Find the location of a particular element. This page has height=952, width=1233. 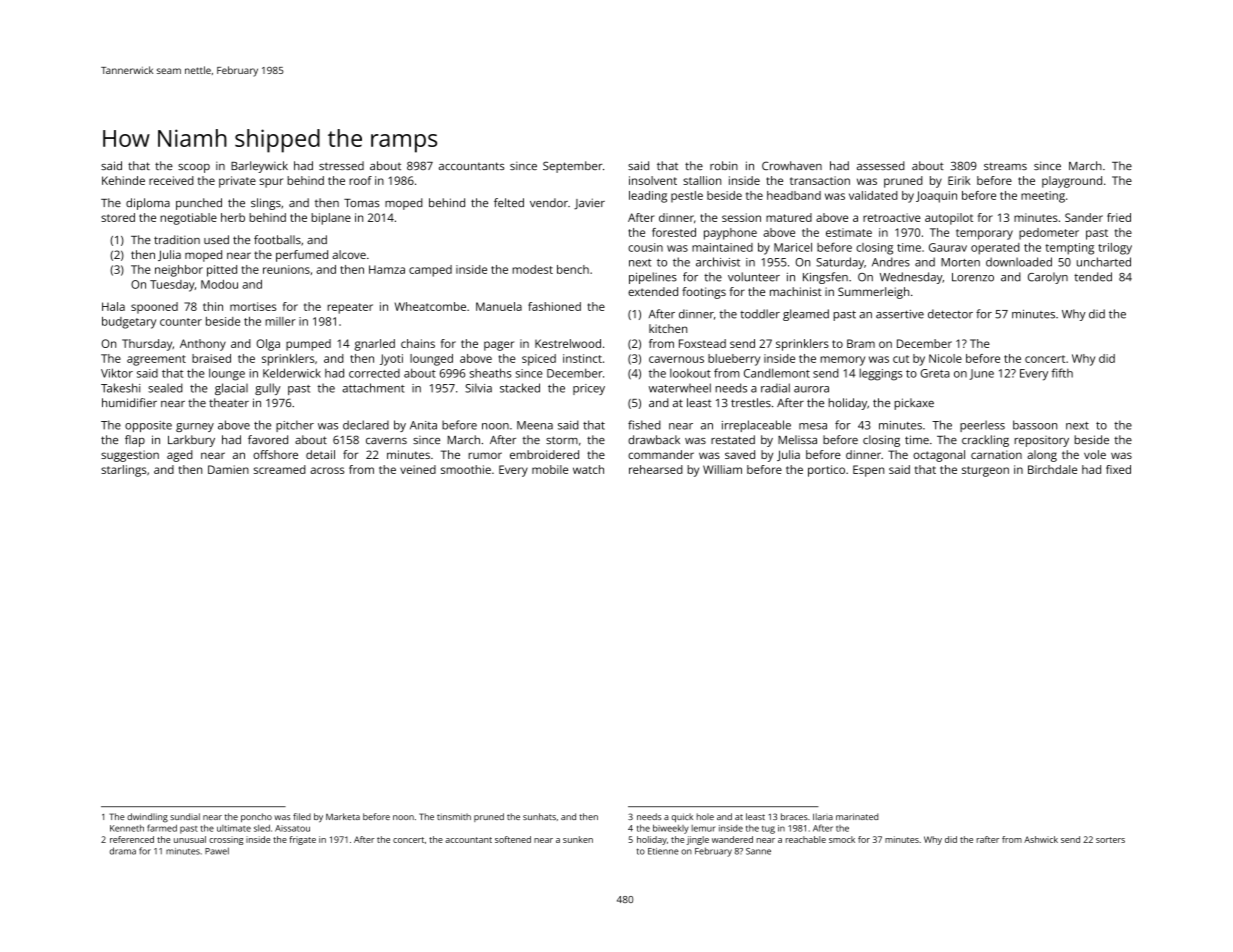

across is located at coordinates (327, 470).
